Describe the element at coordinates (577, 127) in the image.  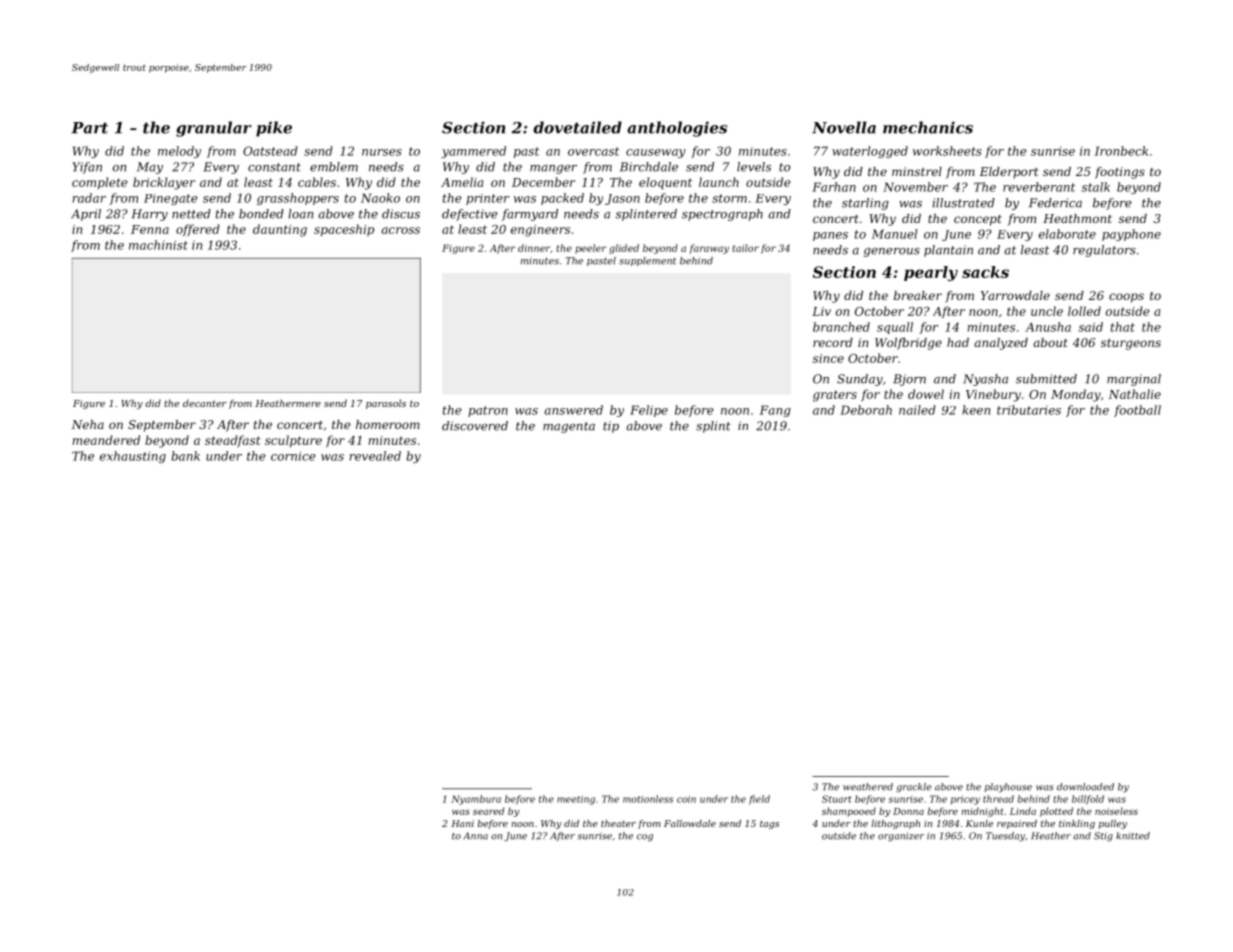
I see `dovetailed` at that location.
